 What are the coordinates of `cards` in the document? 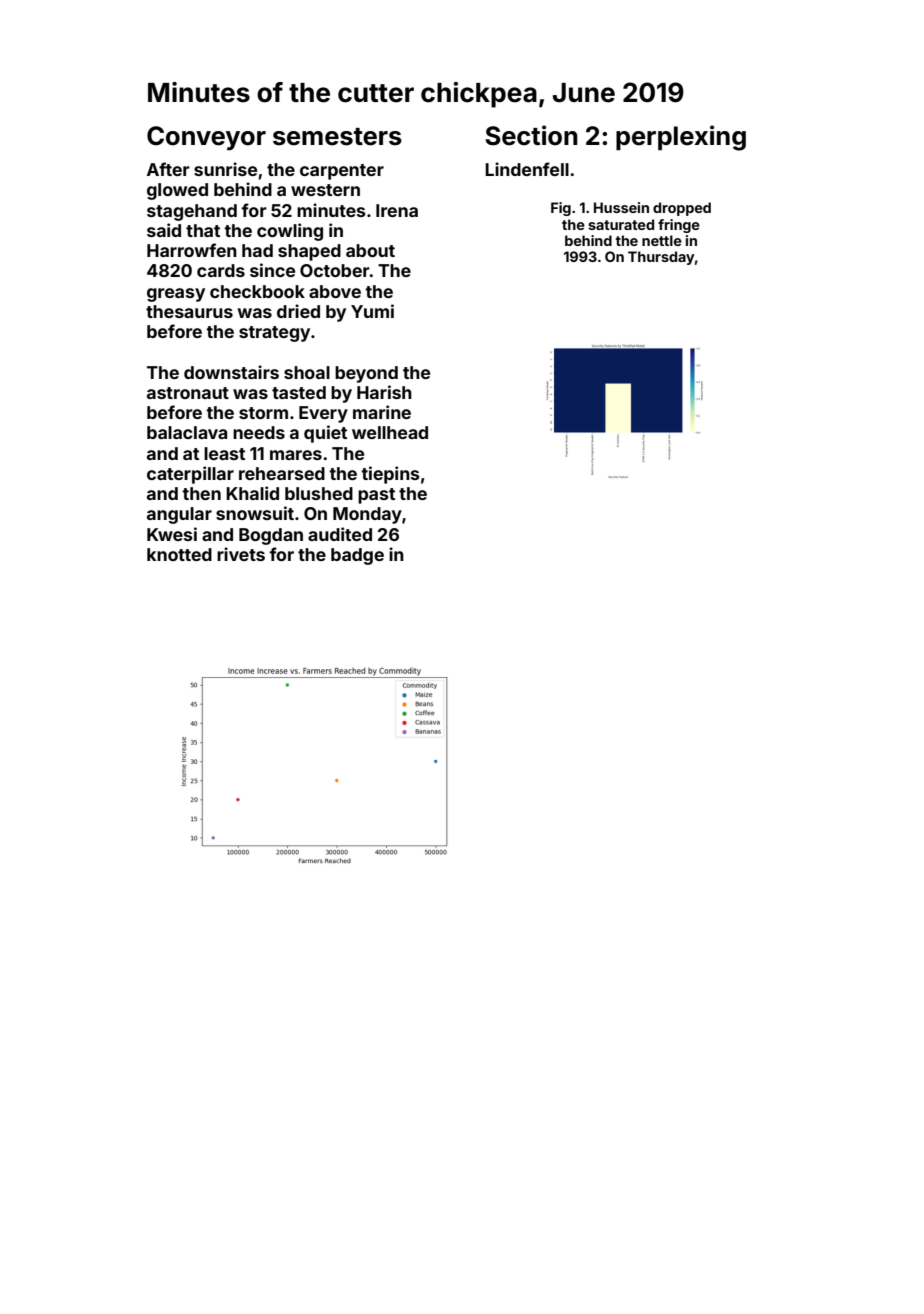 It's located at (221, 270).
